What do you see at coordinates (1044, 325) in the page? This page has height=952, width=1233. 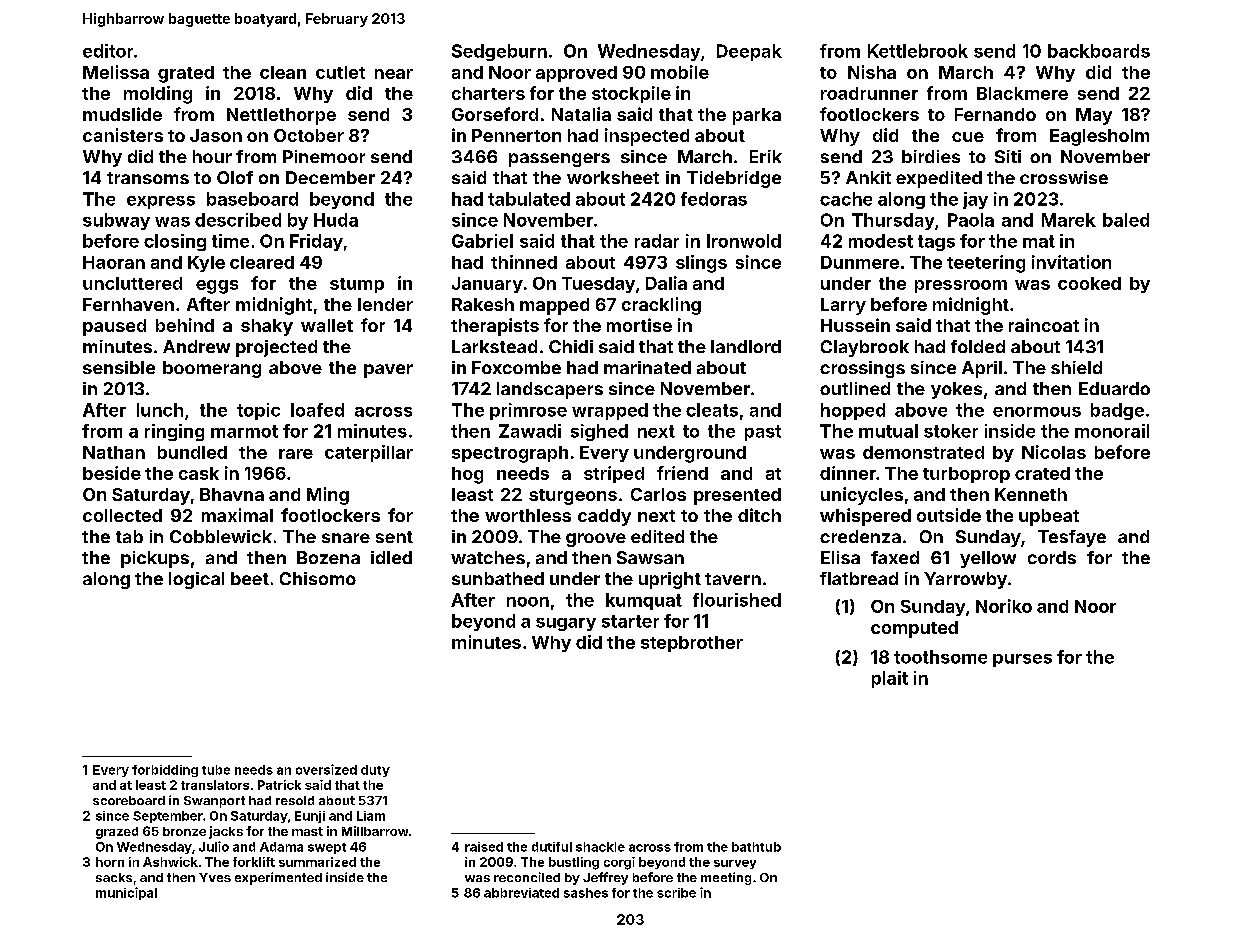 I see `raincoat` at bounding box center [1044, 325].
